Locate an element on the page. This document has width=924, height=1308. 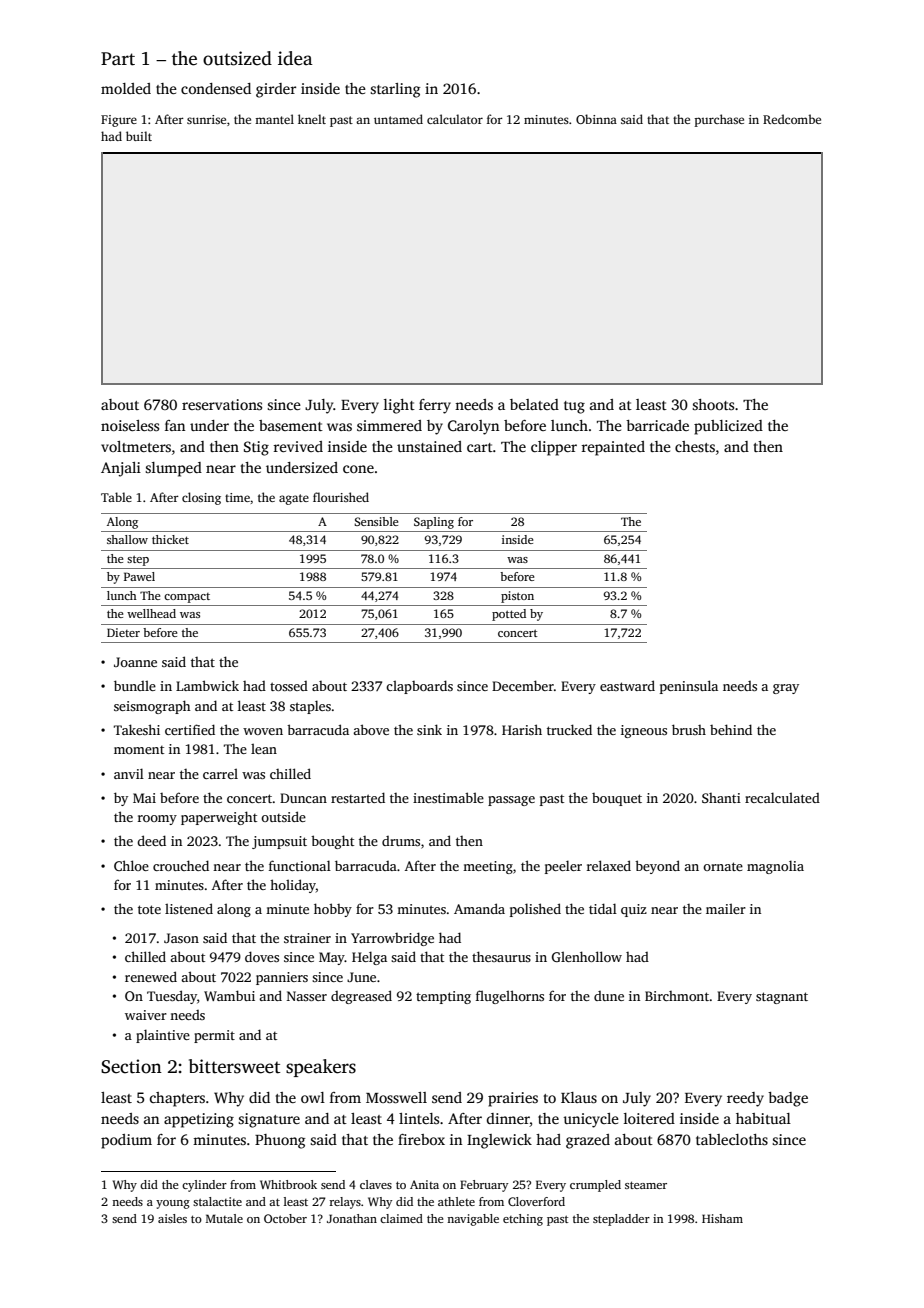
barricade is located at coordinates (657, 425).
